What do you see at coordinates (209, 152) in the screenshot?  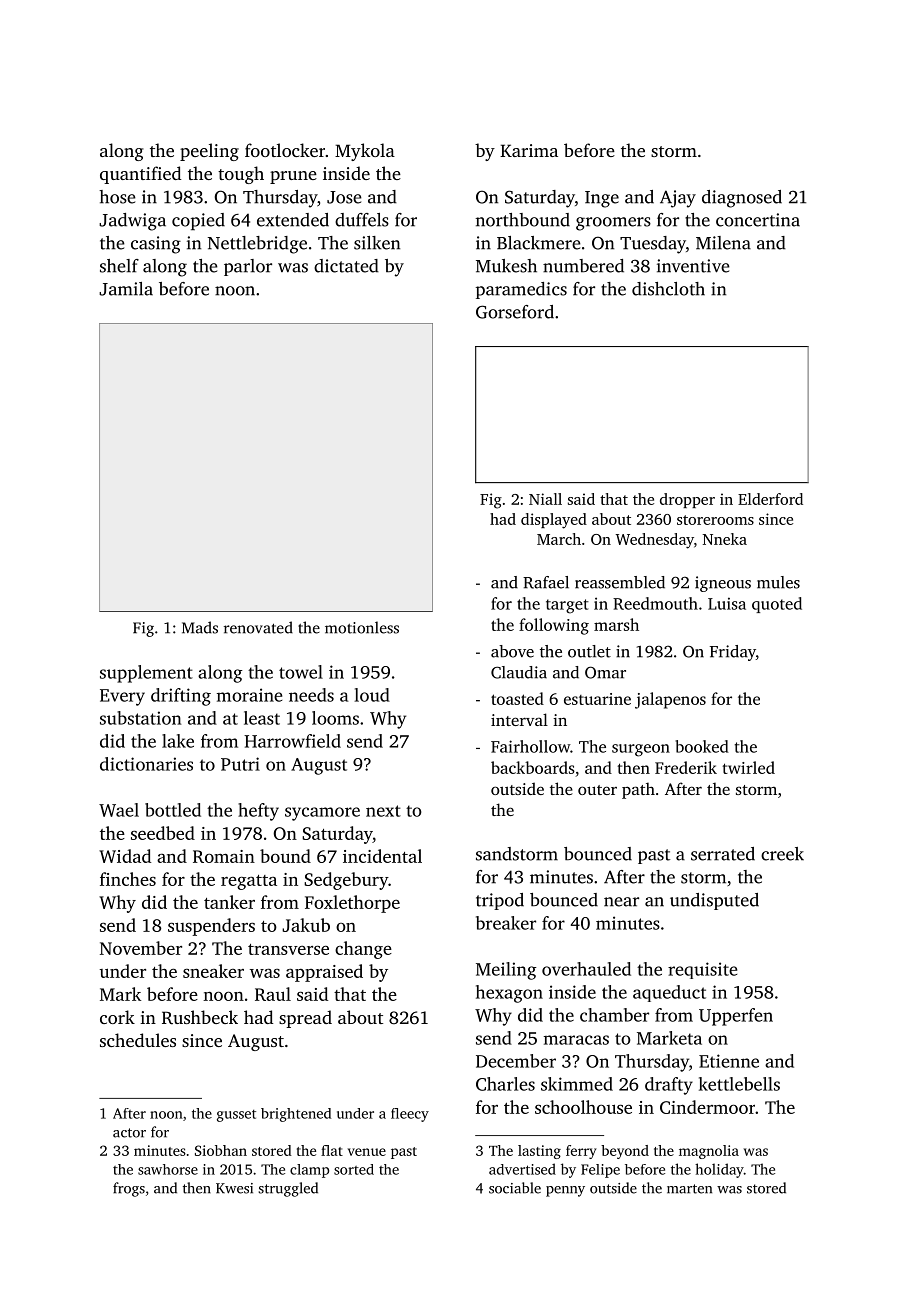 I see `peeling` at bounding box center [209, 152].
